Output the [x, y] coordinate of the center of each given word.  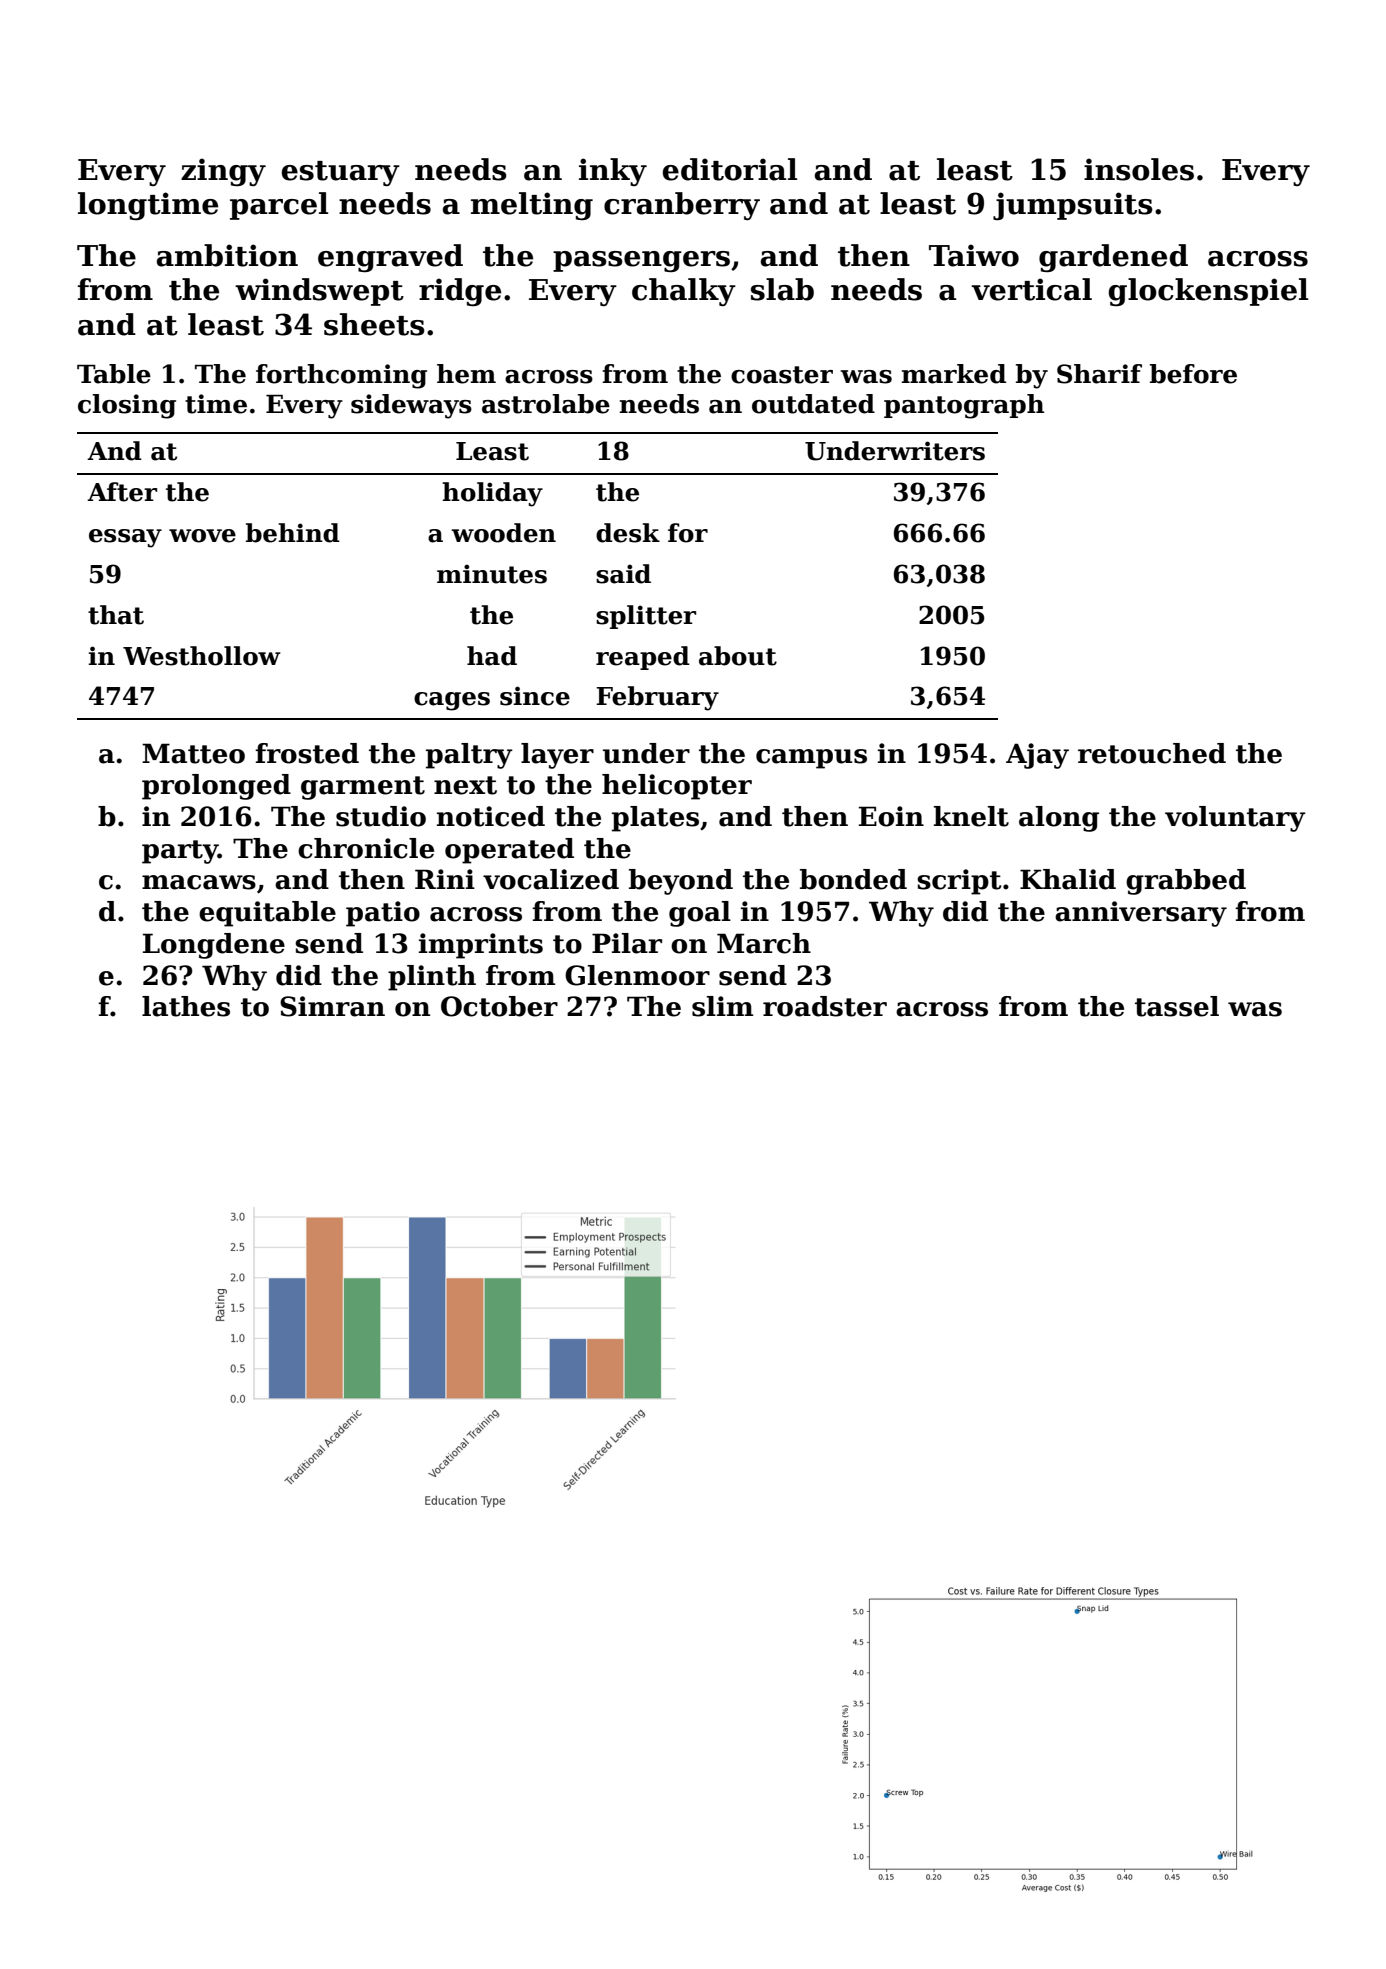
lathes [186, 1006]
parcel [279, 206]
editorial [729, 169]
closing [127, 406]
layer [557, 756]
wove [202, 536]
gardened [1113, 258]
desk [628, 533]
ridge [460, 292]
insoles [1139, 169]
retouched [1152, 753]
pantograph [964, 406]
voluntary [1235, 819]
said [623, 574]
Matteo [193, 753]
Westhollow [202, 656]
